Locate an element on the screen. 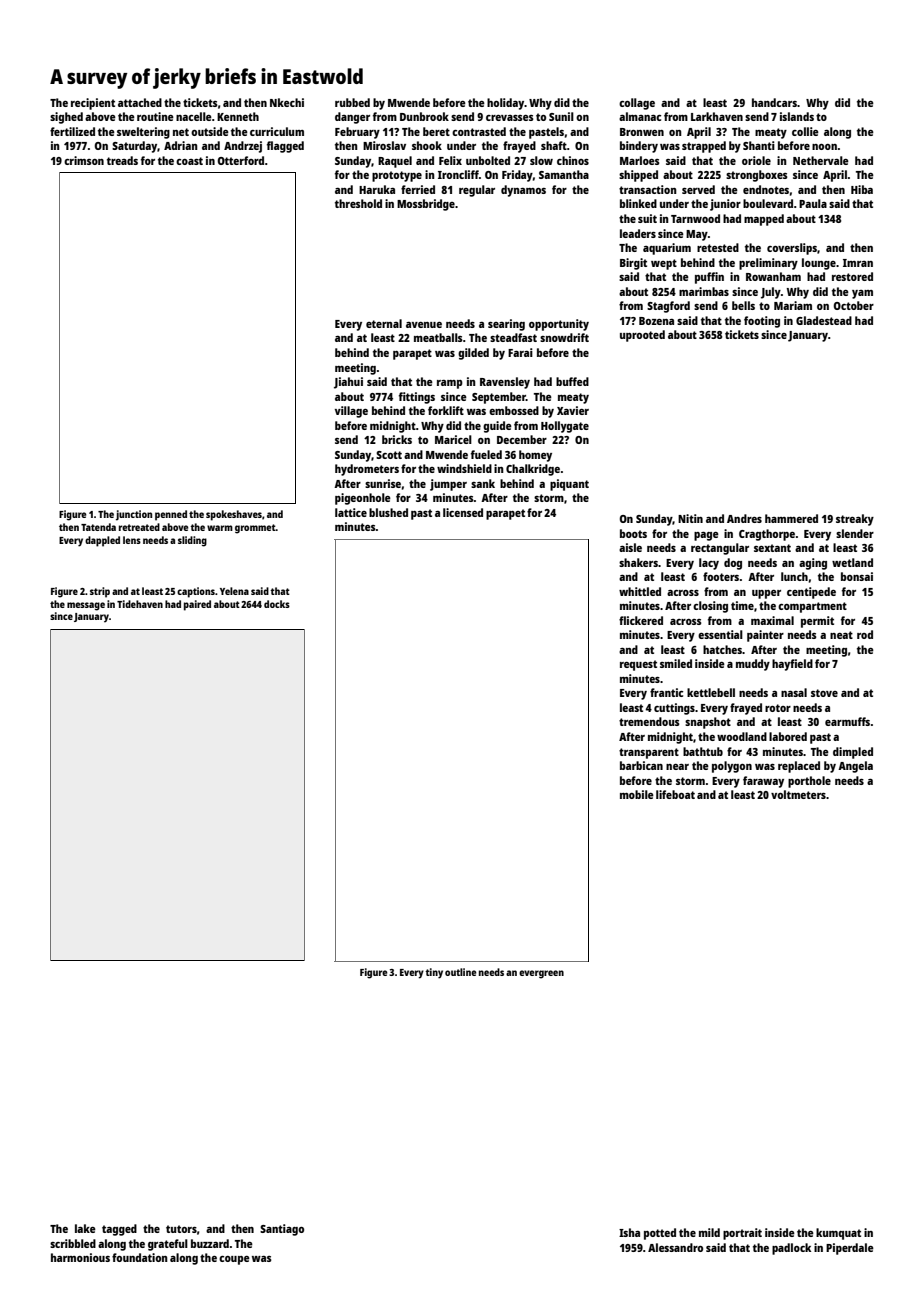 Image resolution: width=924 pixels, height=1308 pixels. tiny is located at coordinates (434, 973).
